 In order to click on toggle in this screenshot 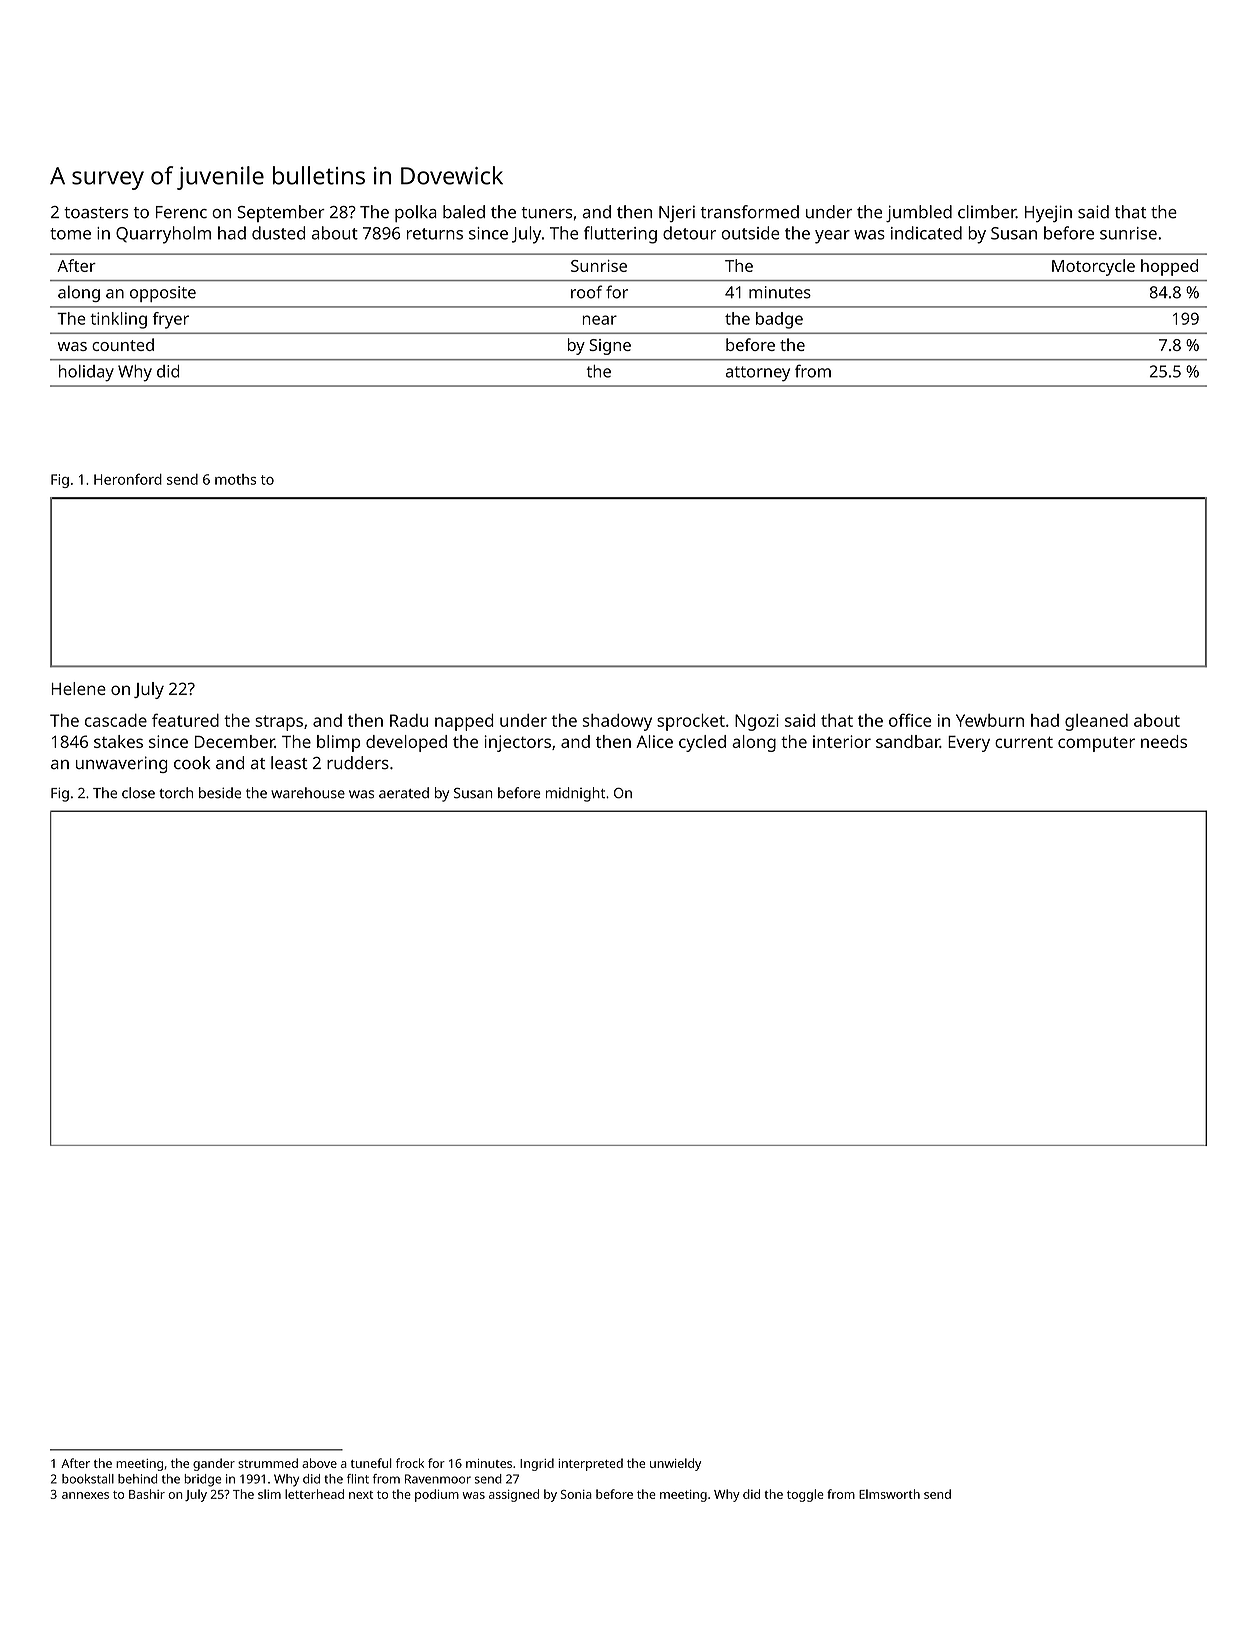, I will do `click(805, 1495)`.
